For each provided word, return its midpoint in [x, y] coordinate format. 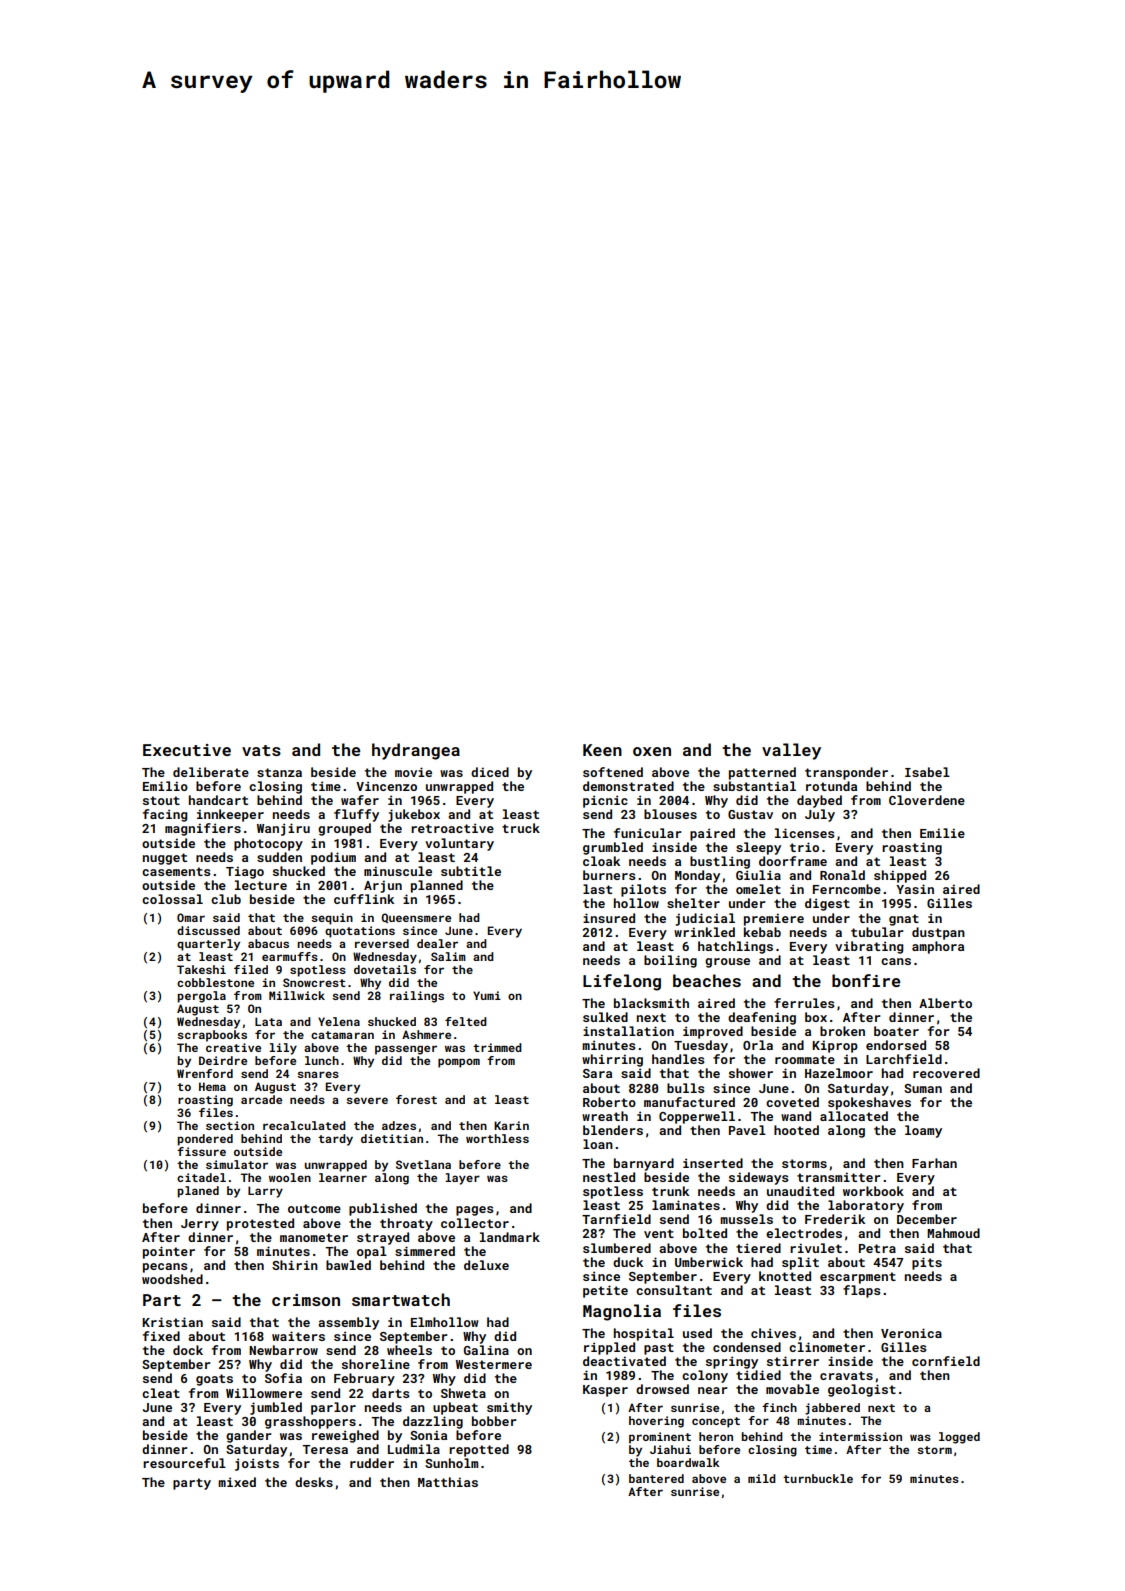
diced [490, 772]
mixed [237, 1482]
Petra [877, 1248]
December [927, 1219]
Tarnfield [616, 1219]
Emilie [942, 833]
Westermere [494, 1364]
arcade [261, 1099]
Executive [187, 750]
